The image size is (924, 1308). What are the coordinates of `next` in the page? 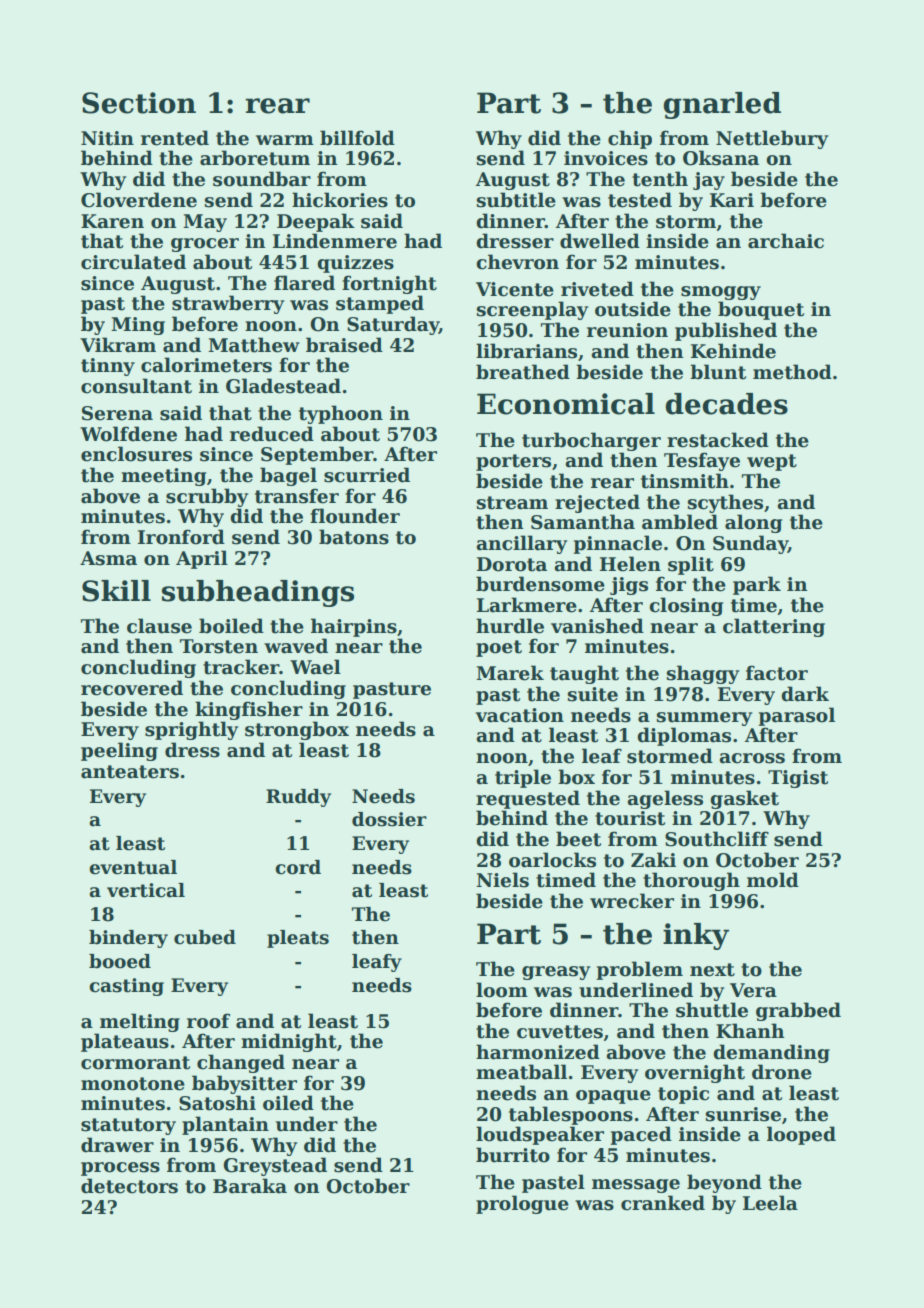 It's located at (712, 970).
